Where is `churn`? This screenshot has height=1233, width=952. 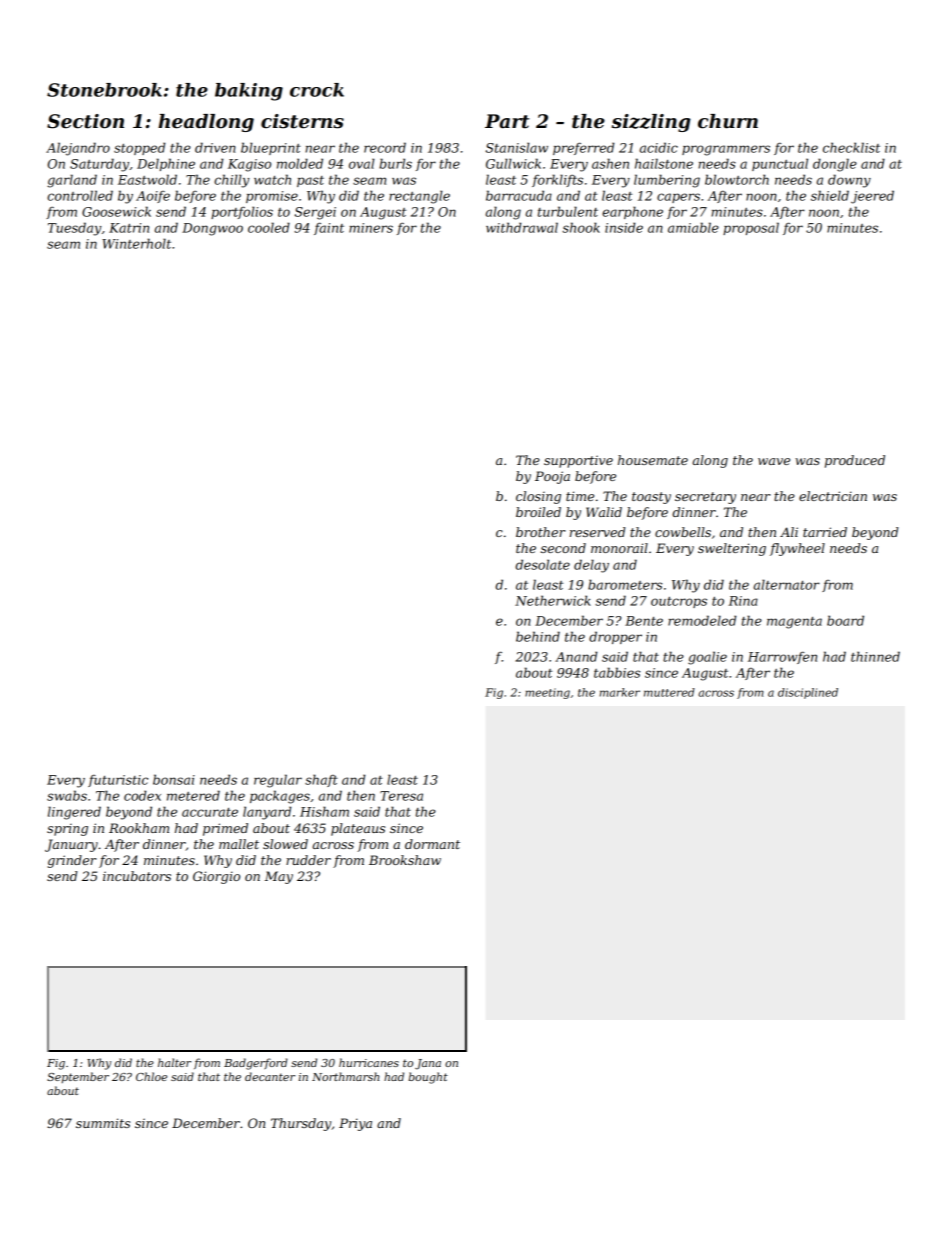
churn is located at coordinates (728, 121).
